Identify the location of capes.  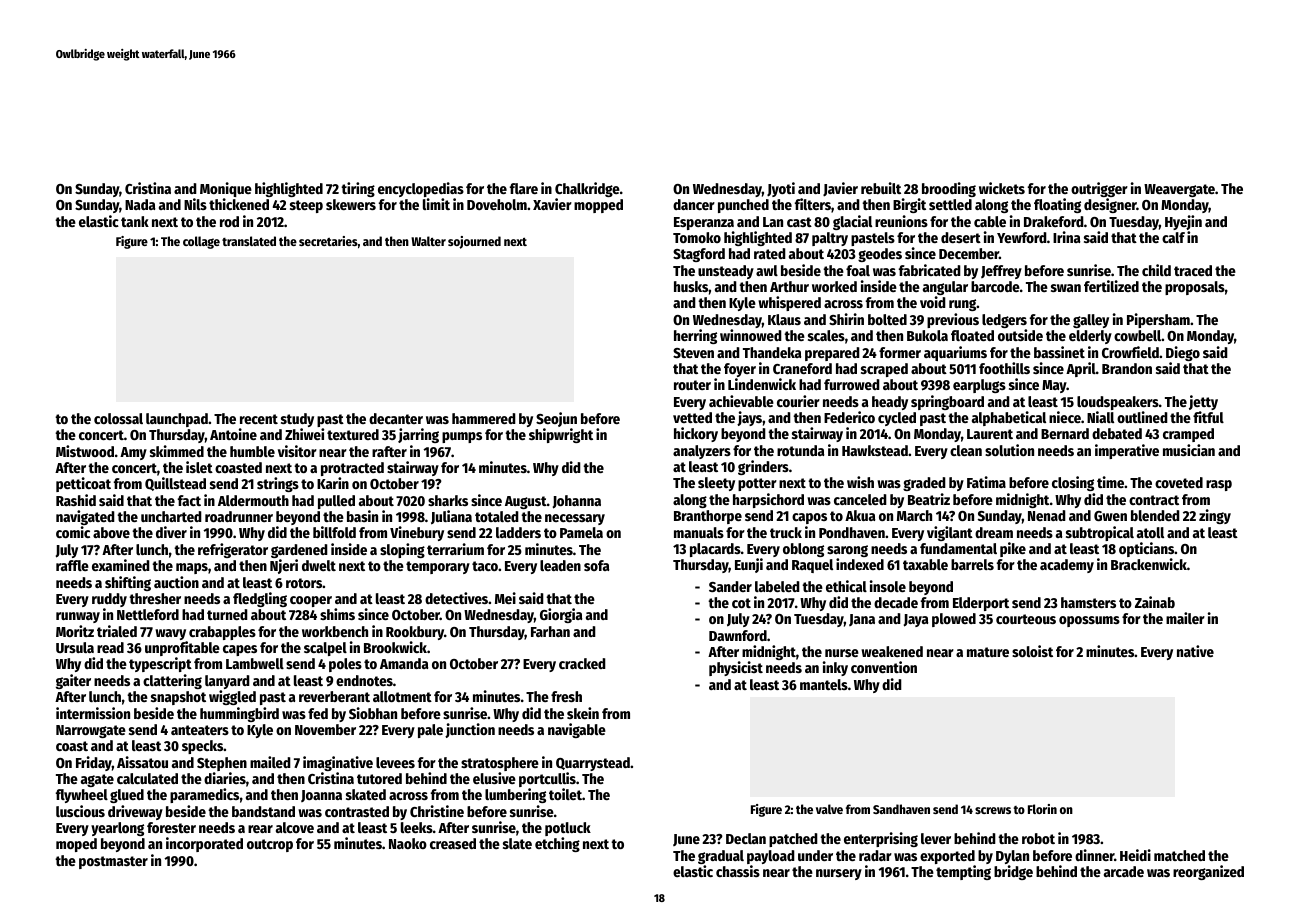
(240, 650).
